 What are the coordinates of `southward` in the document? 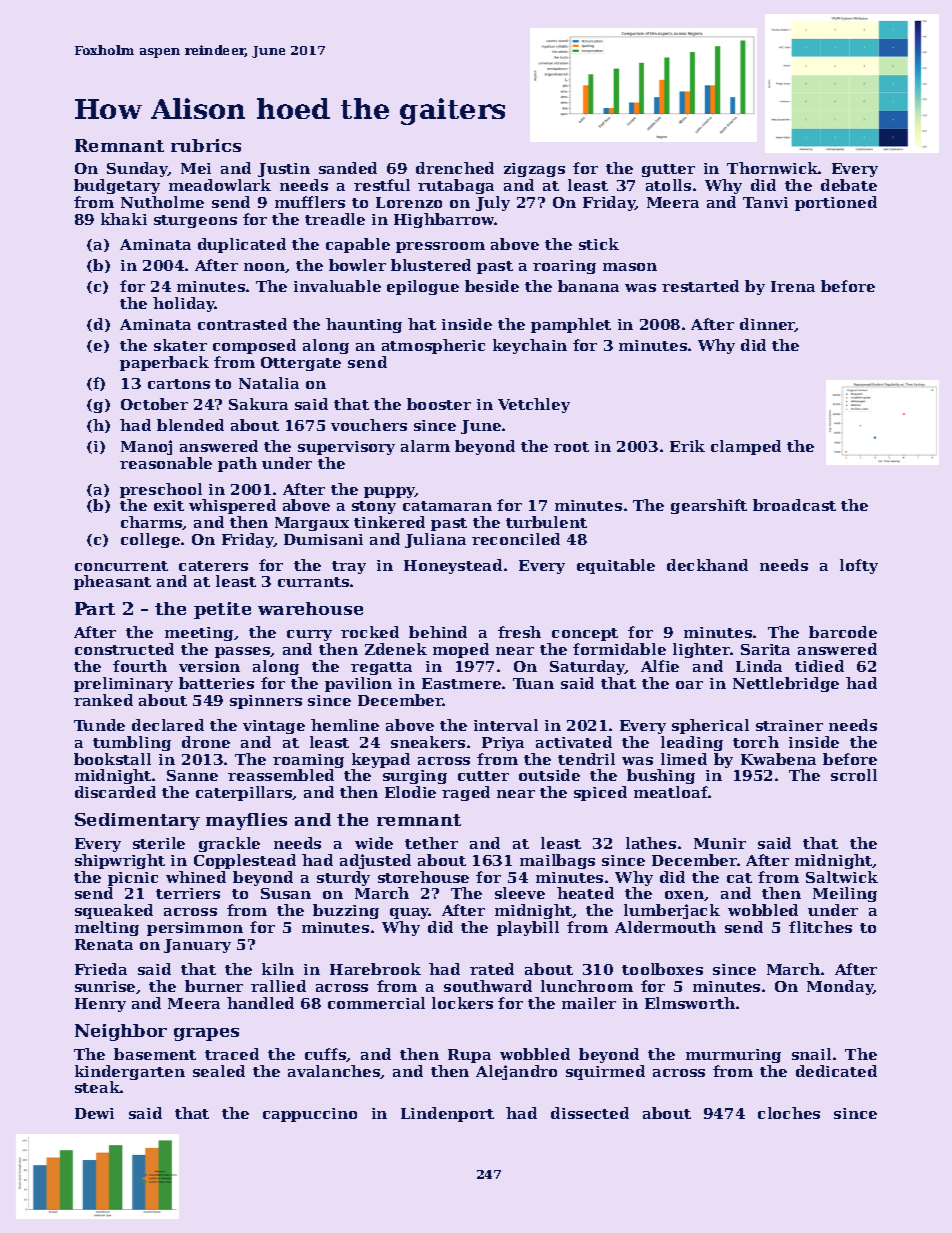 It's located at (488, 986).
